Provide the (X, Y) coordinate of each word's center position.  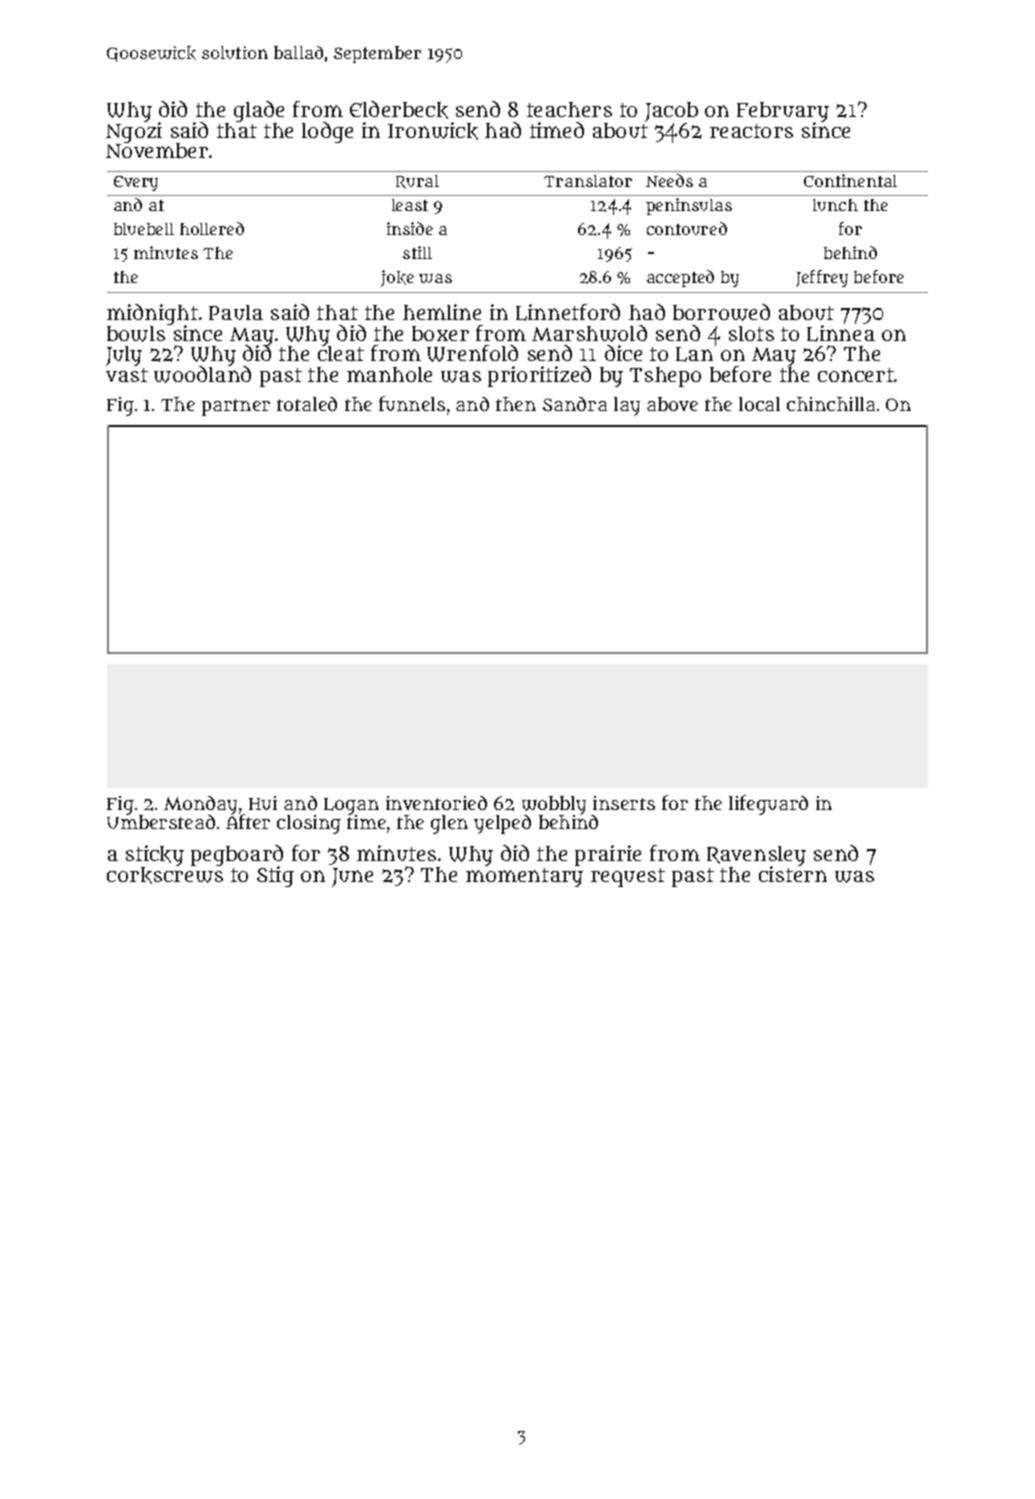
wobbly (554, 805)
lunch (835, 205)
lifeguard (768, 805)
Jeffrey (822, 278)
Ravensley (756, 856)
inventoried (436, 803)
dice (623, 353)
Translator (588, 181)
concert (856, 375)
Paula (236, 312)
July (124, 356)
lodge (327, 132)
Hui (263, 803)
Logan (351, 806)
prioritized (539, 376)
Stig (275, 876)
